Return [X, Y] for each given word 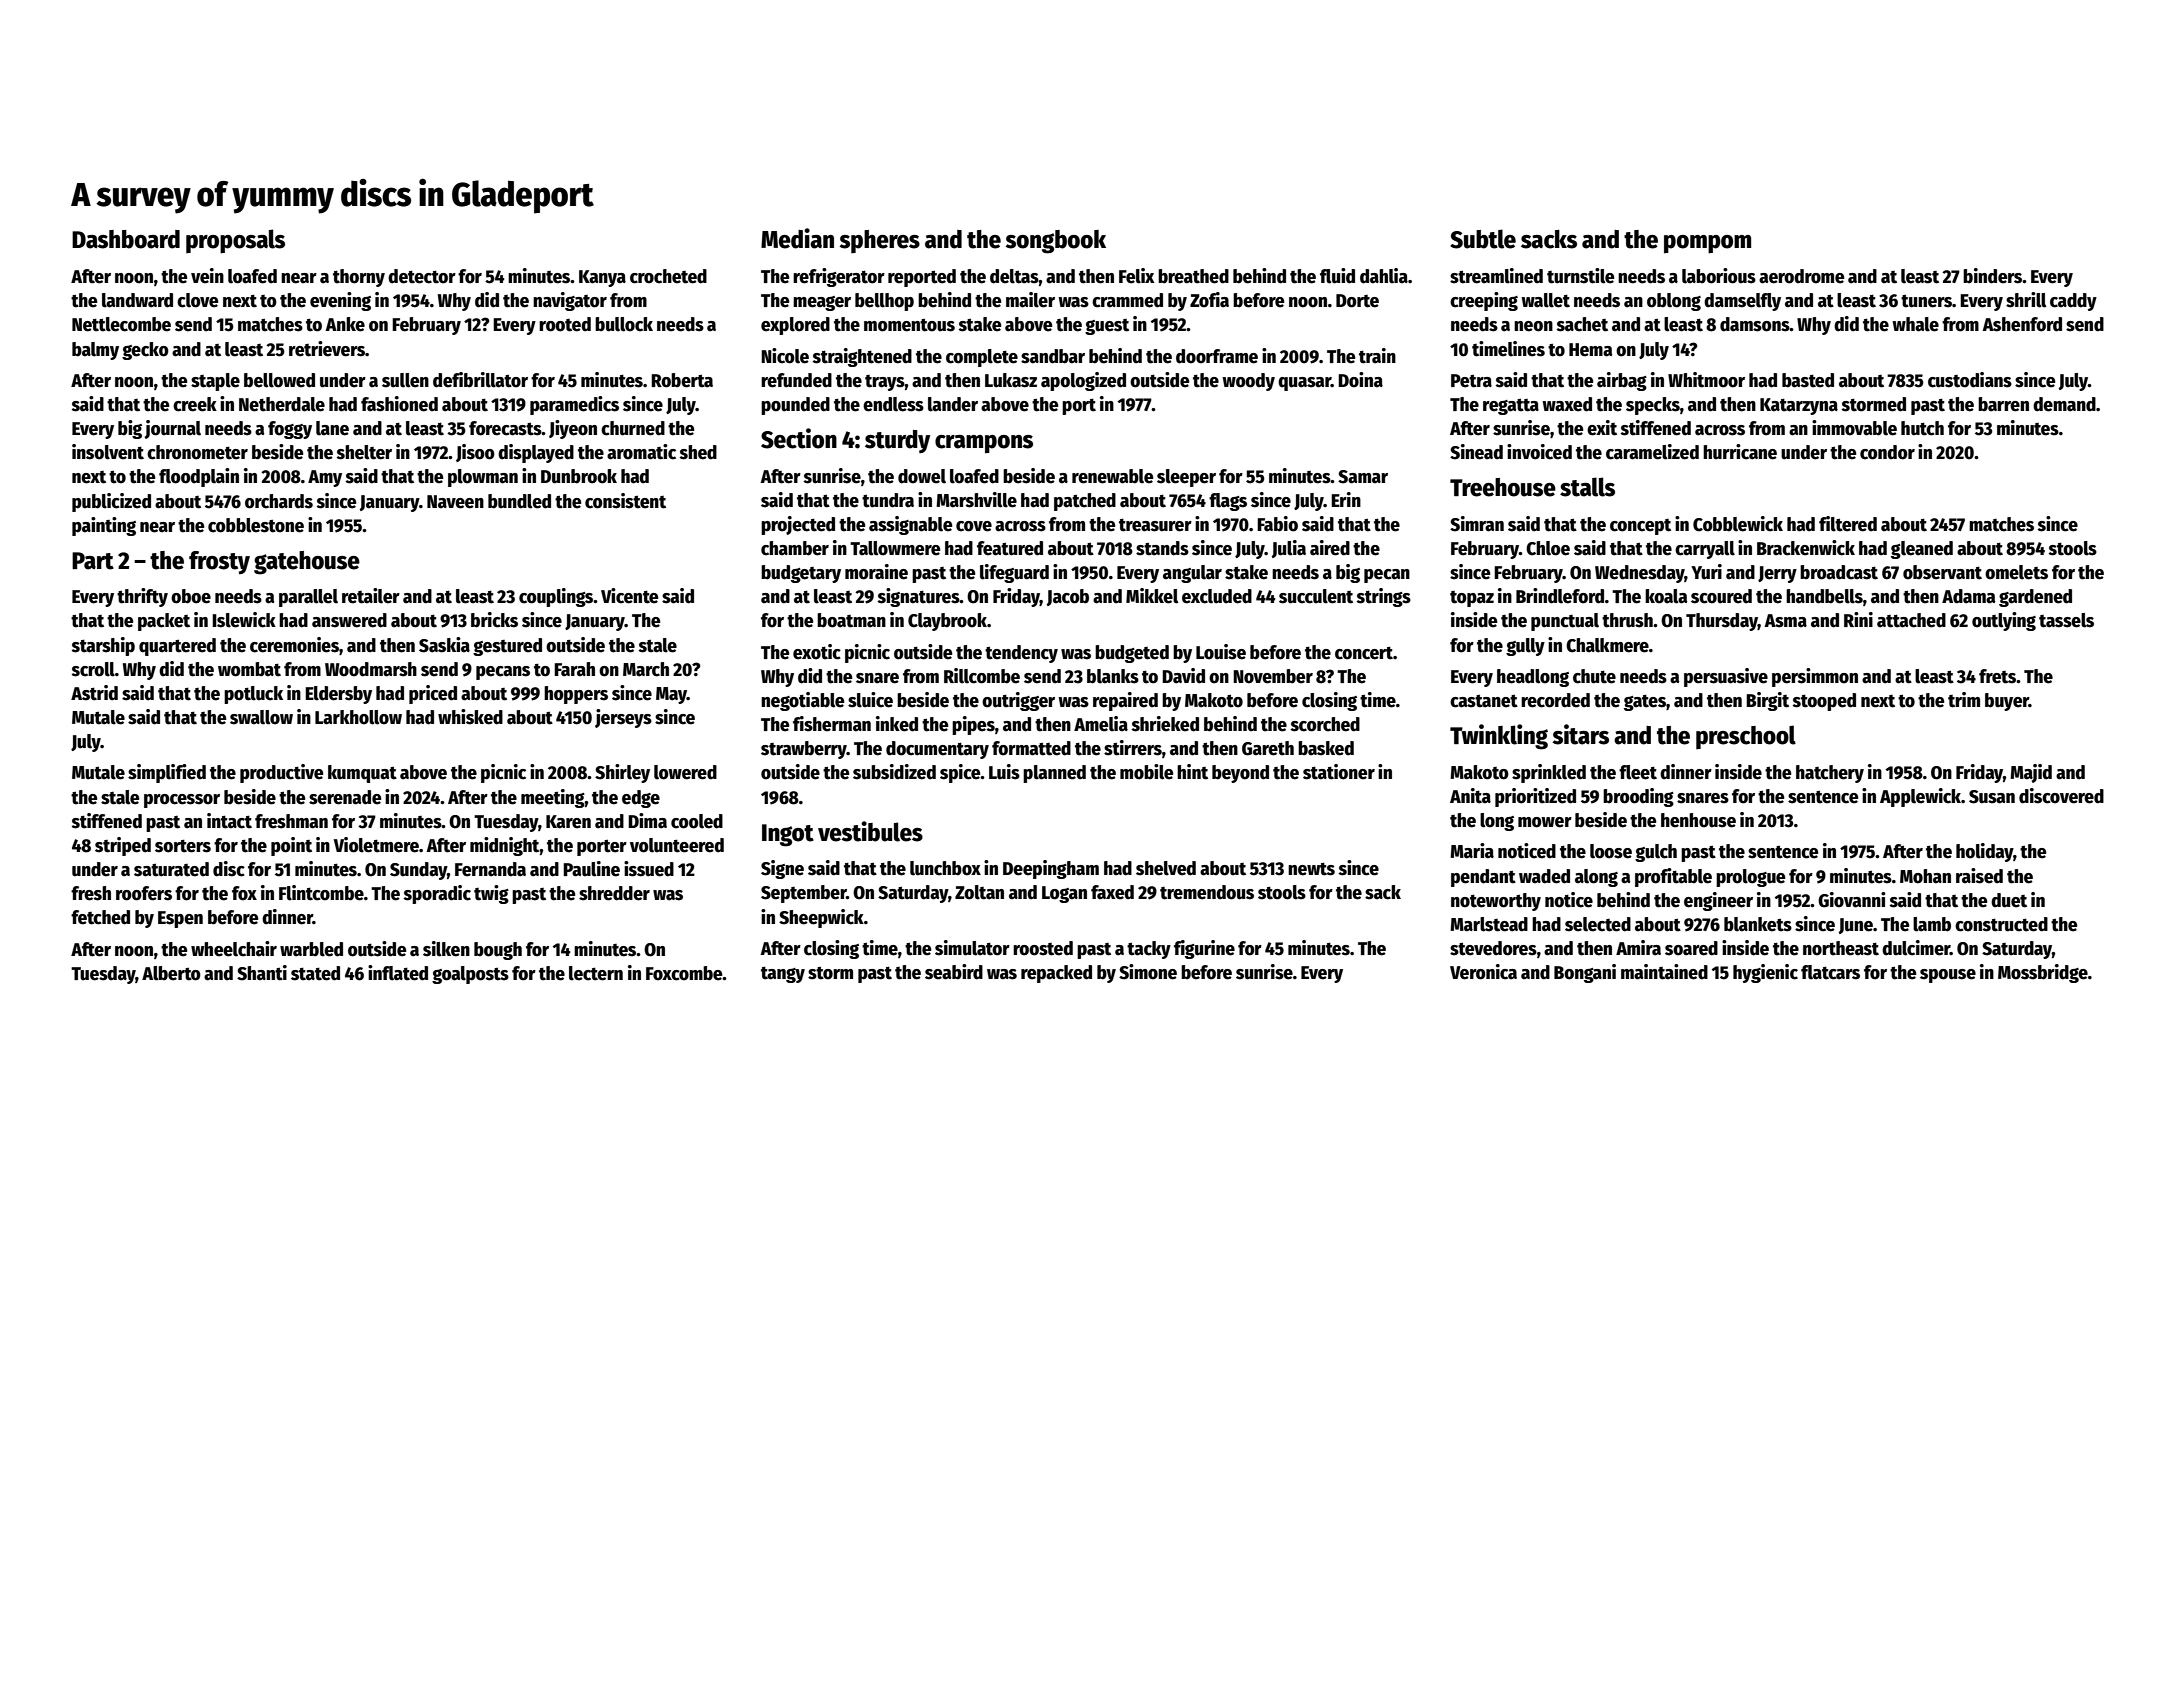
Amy [325, 478]
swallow [261, 717]
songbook [1055, 242]
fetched [100, 917]
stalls [1587, 487]
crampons [984, 444]
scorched [1325, 724]
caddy [2073, 302]
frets [1998, 676]
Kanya [602, 278]
